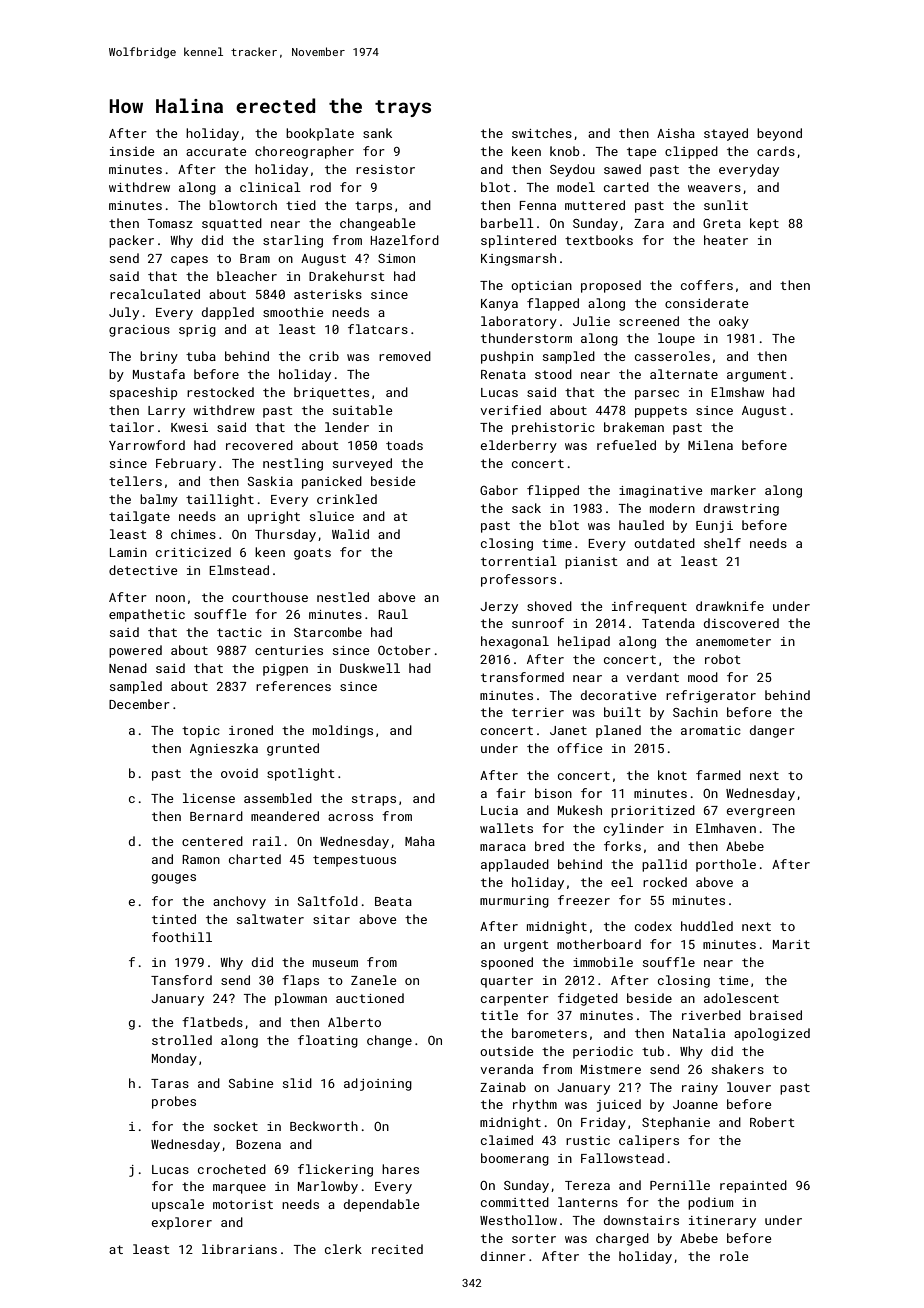  What do you see at coordinates (178, 1205) in the image?
I see `upscale` at bounding box center [178, 1205].
